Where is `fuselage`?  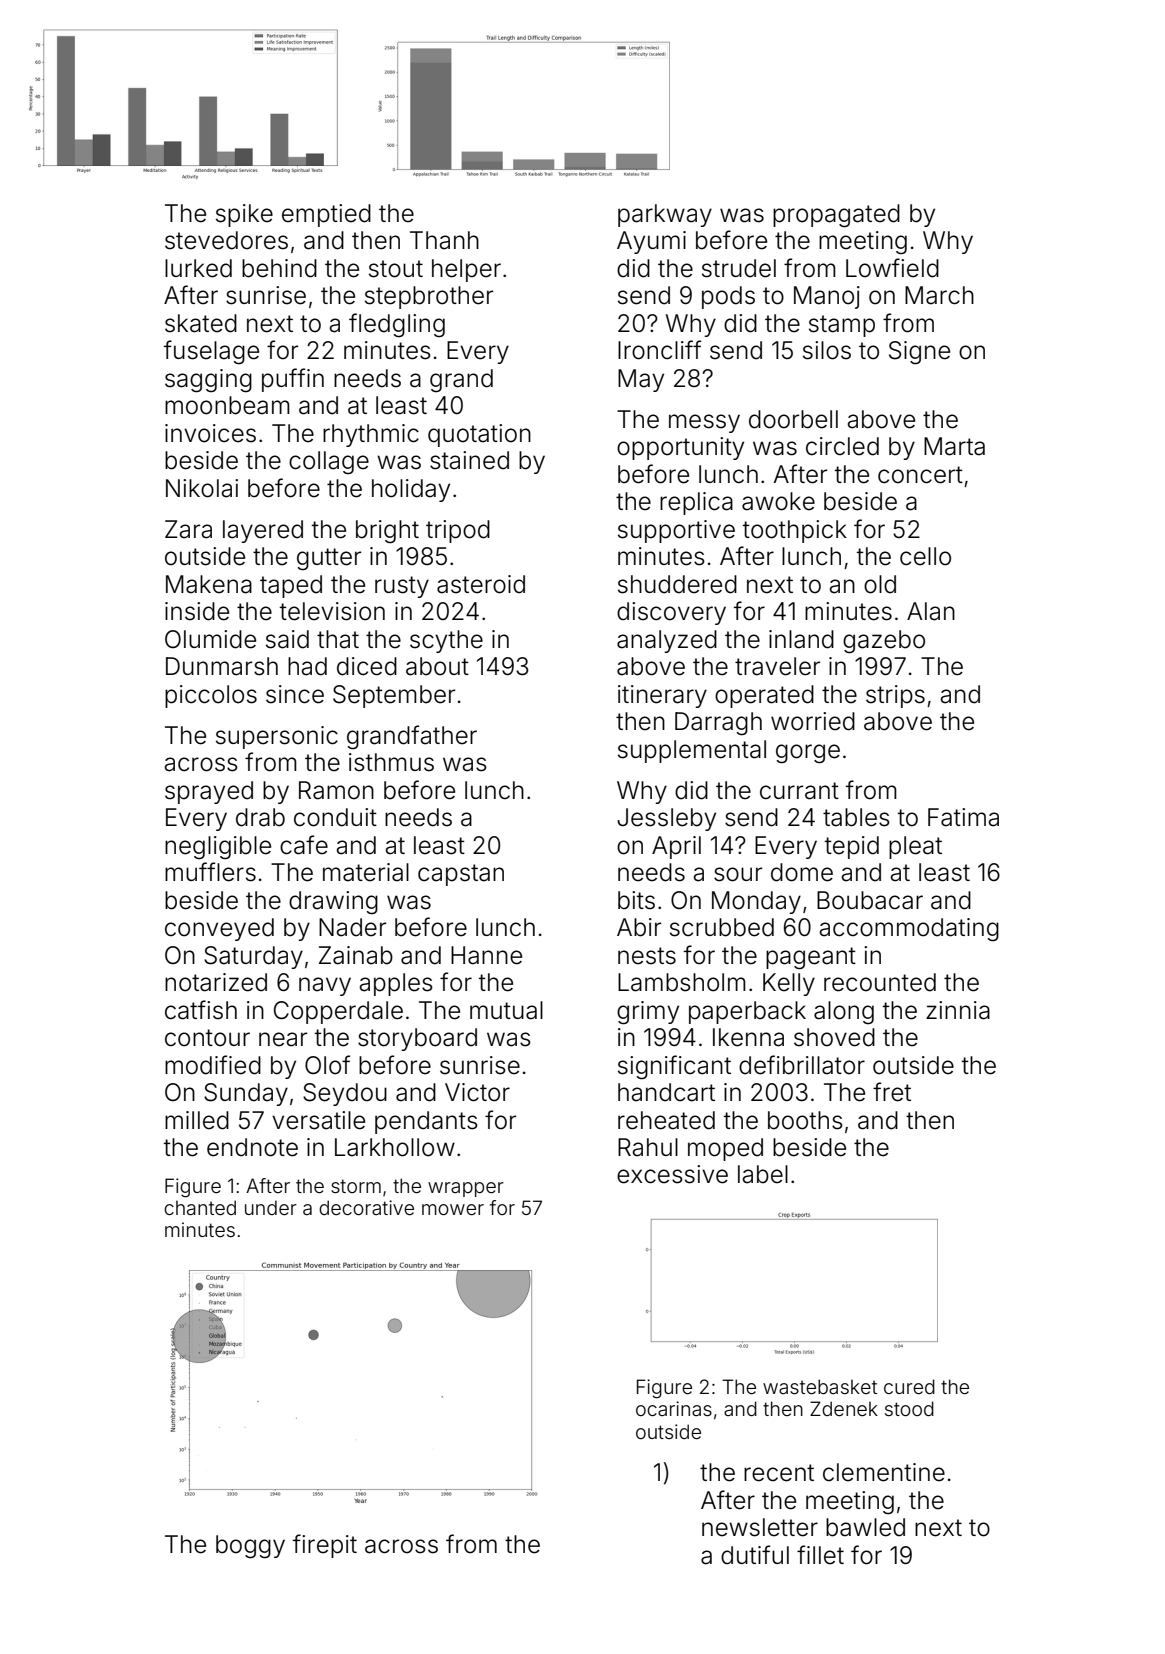
fuselage is located at coordinates (211, 352).
